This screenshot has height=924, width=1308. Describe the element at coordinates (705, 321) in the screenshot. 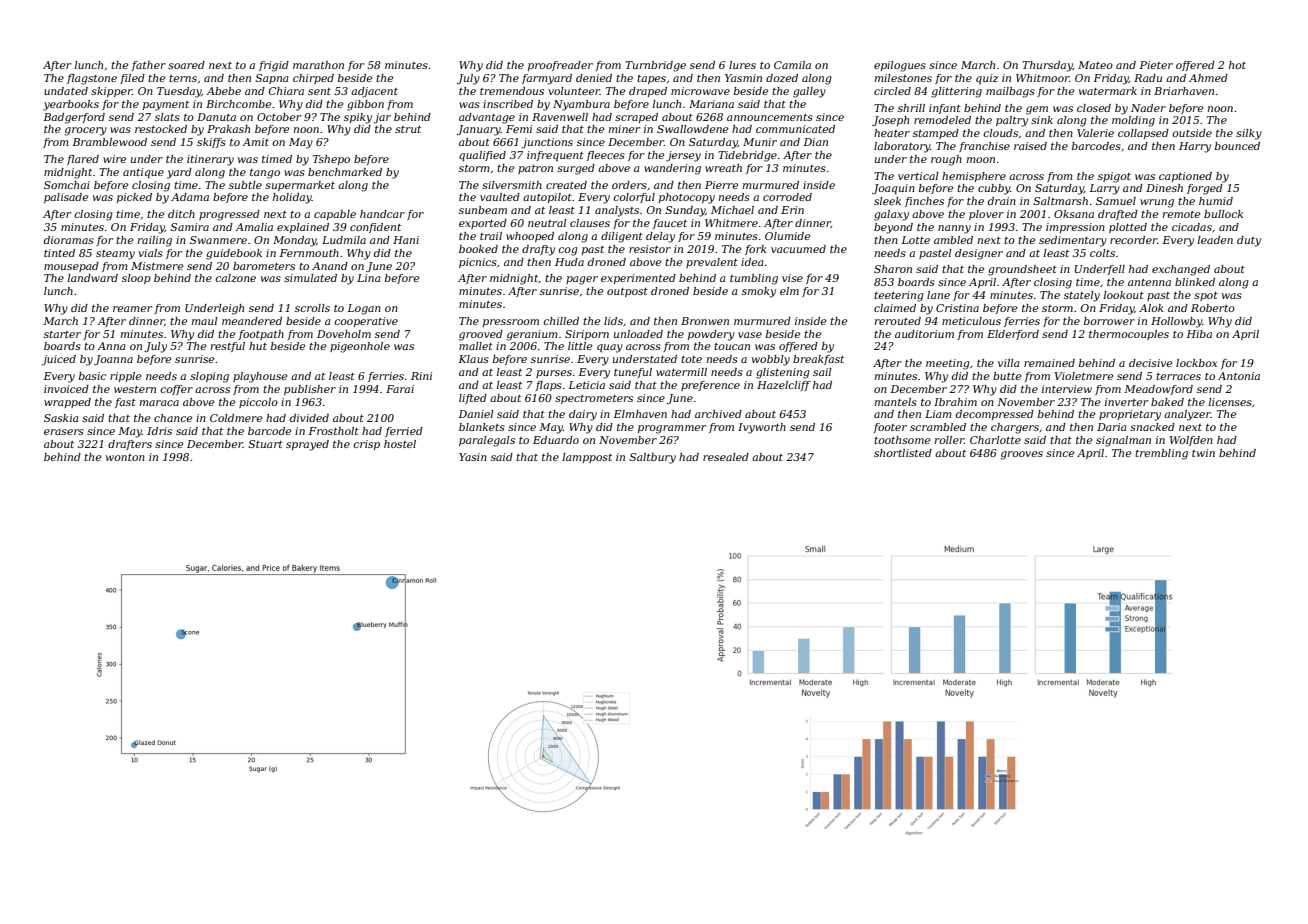

I see `Bronwen` at that location.
